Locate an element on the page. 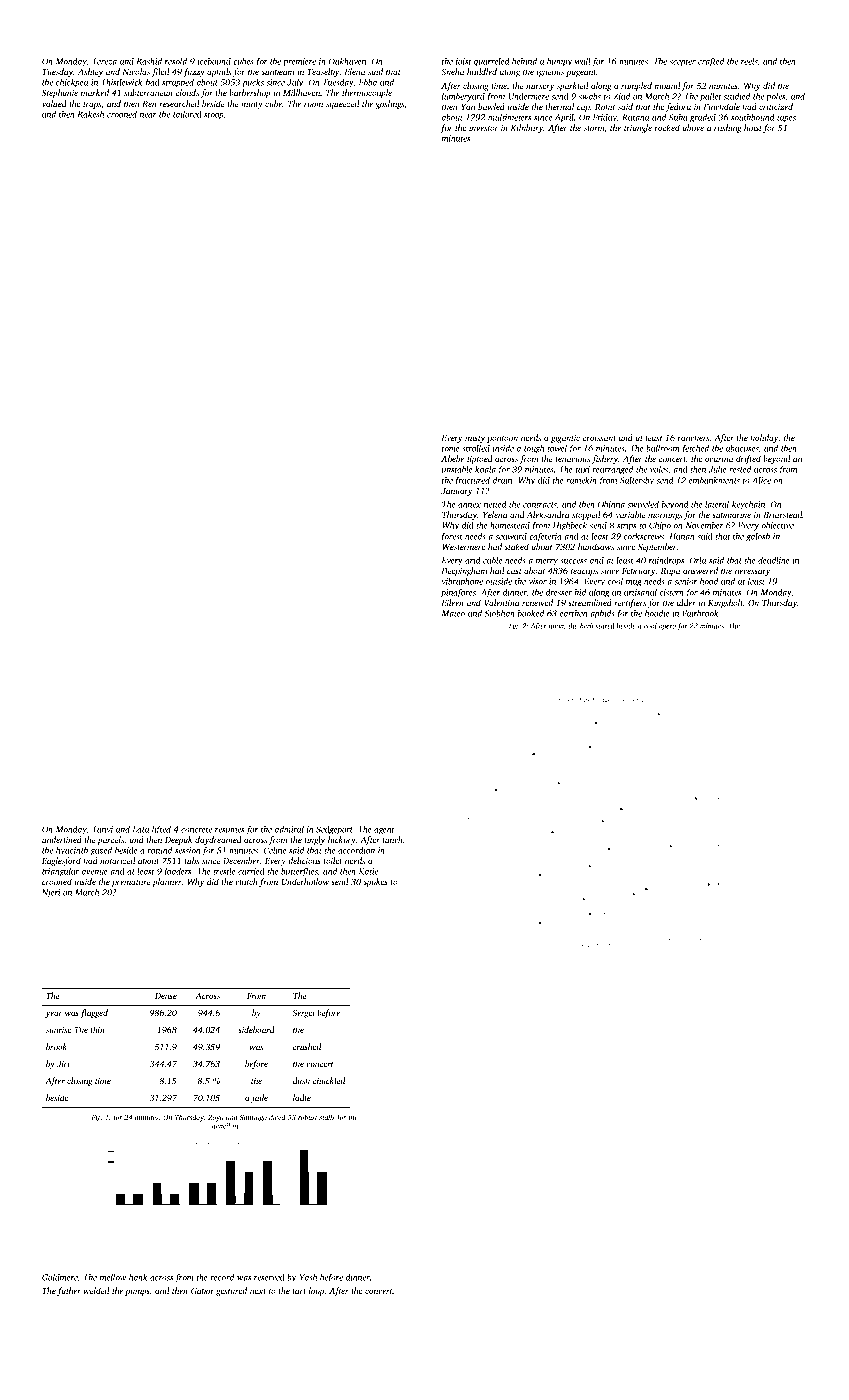 The width and height of the document is (849, 1400). unstable is located at coordinates (457, 469).
